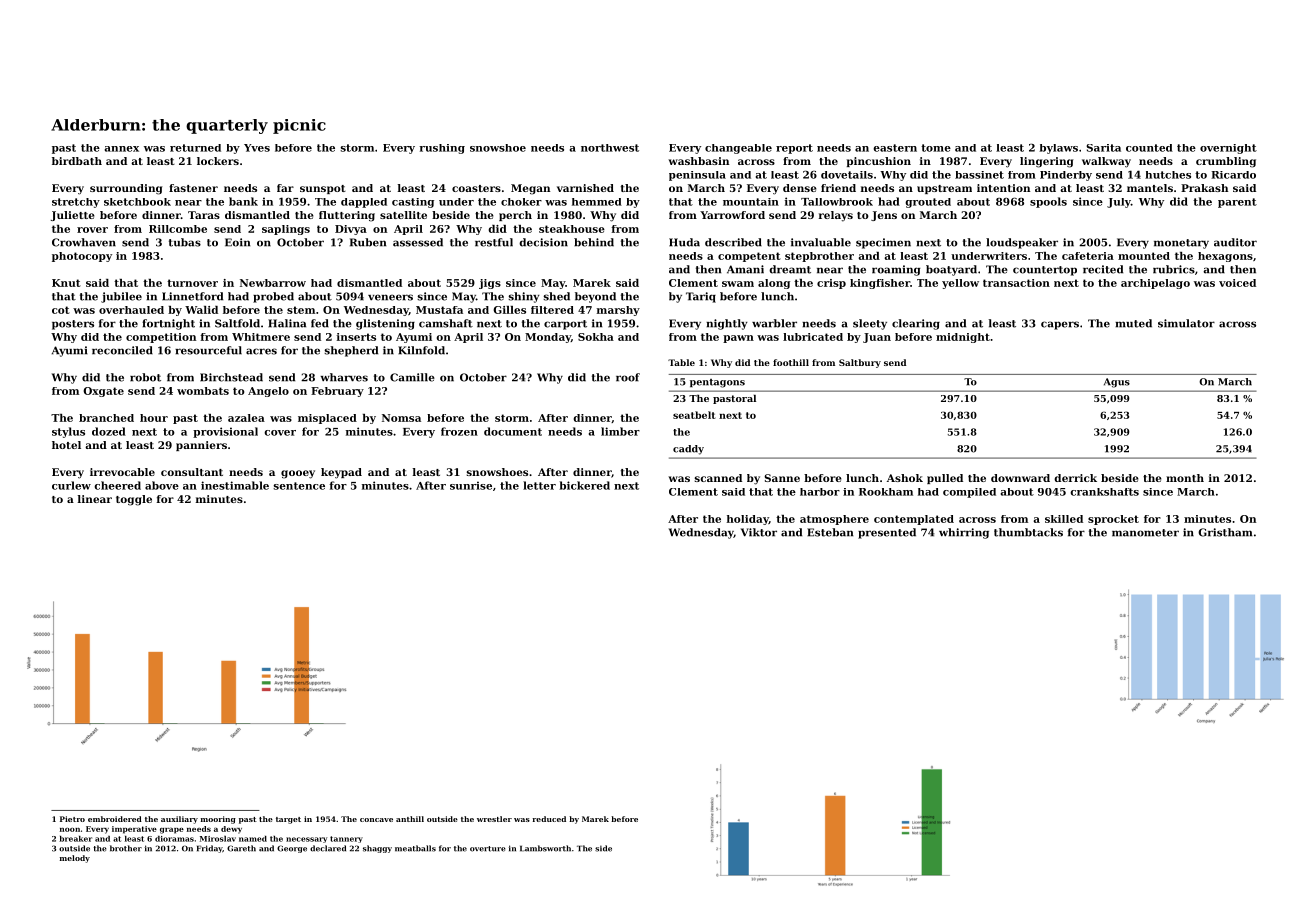 The height and width of the screenshot is (924, 1308). Describe the element at coordinates (235, 485) in the screenshot. I see `inestimable` at that location.
